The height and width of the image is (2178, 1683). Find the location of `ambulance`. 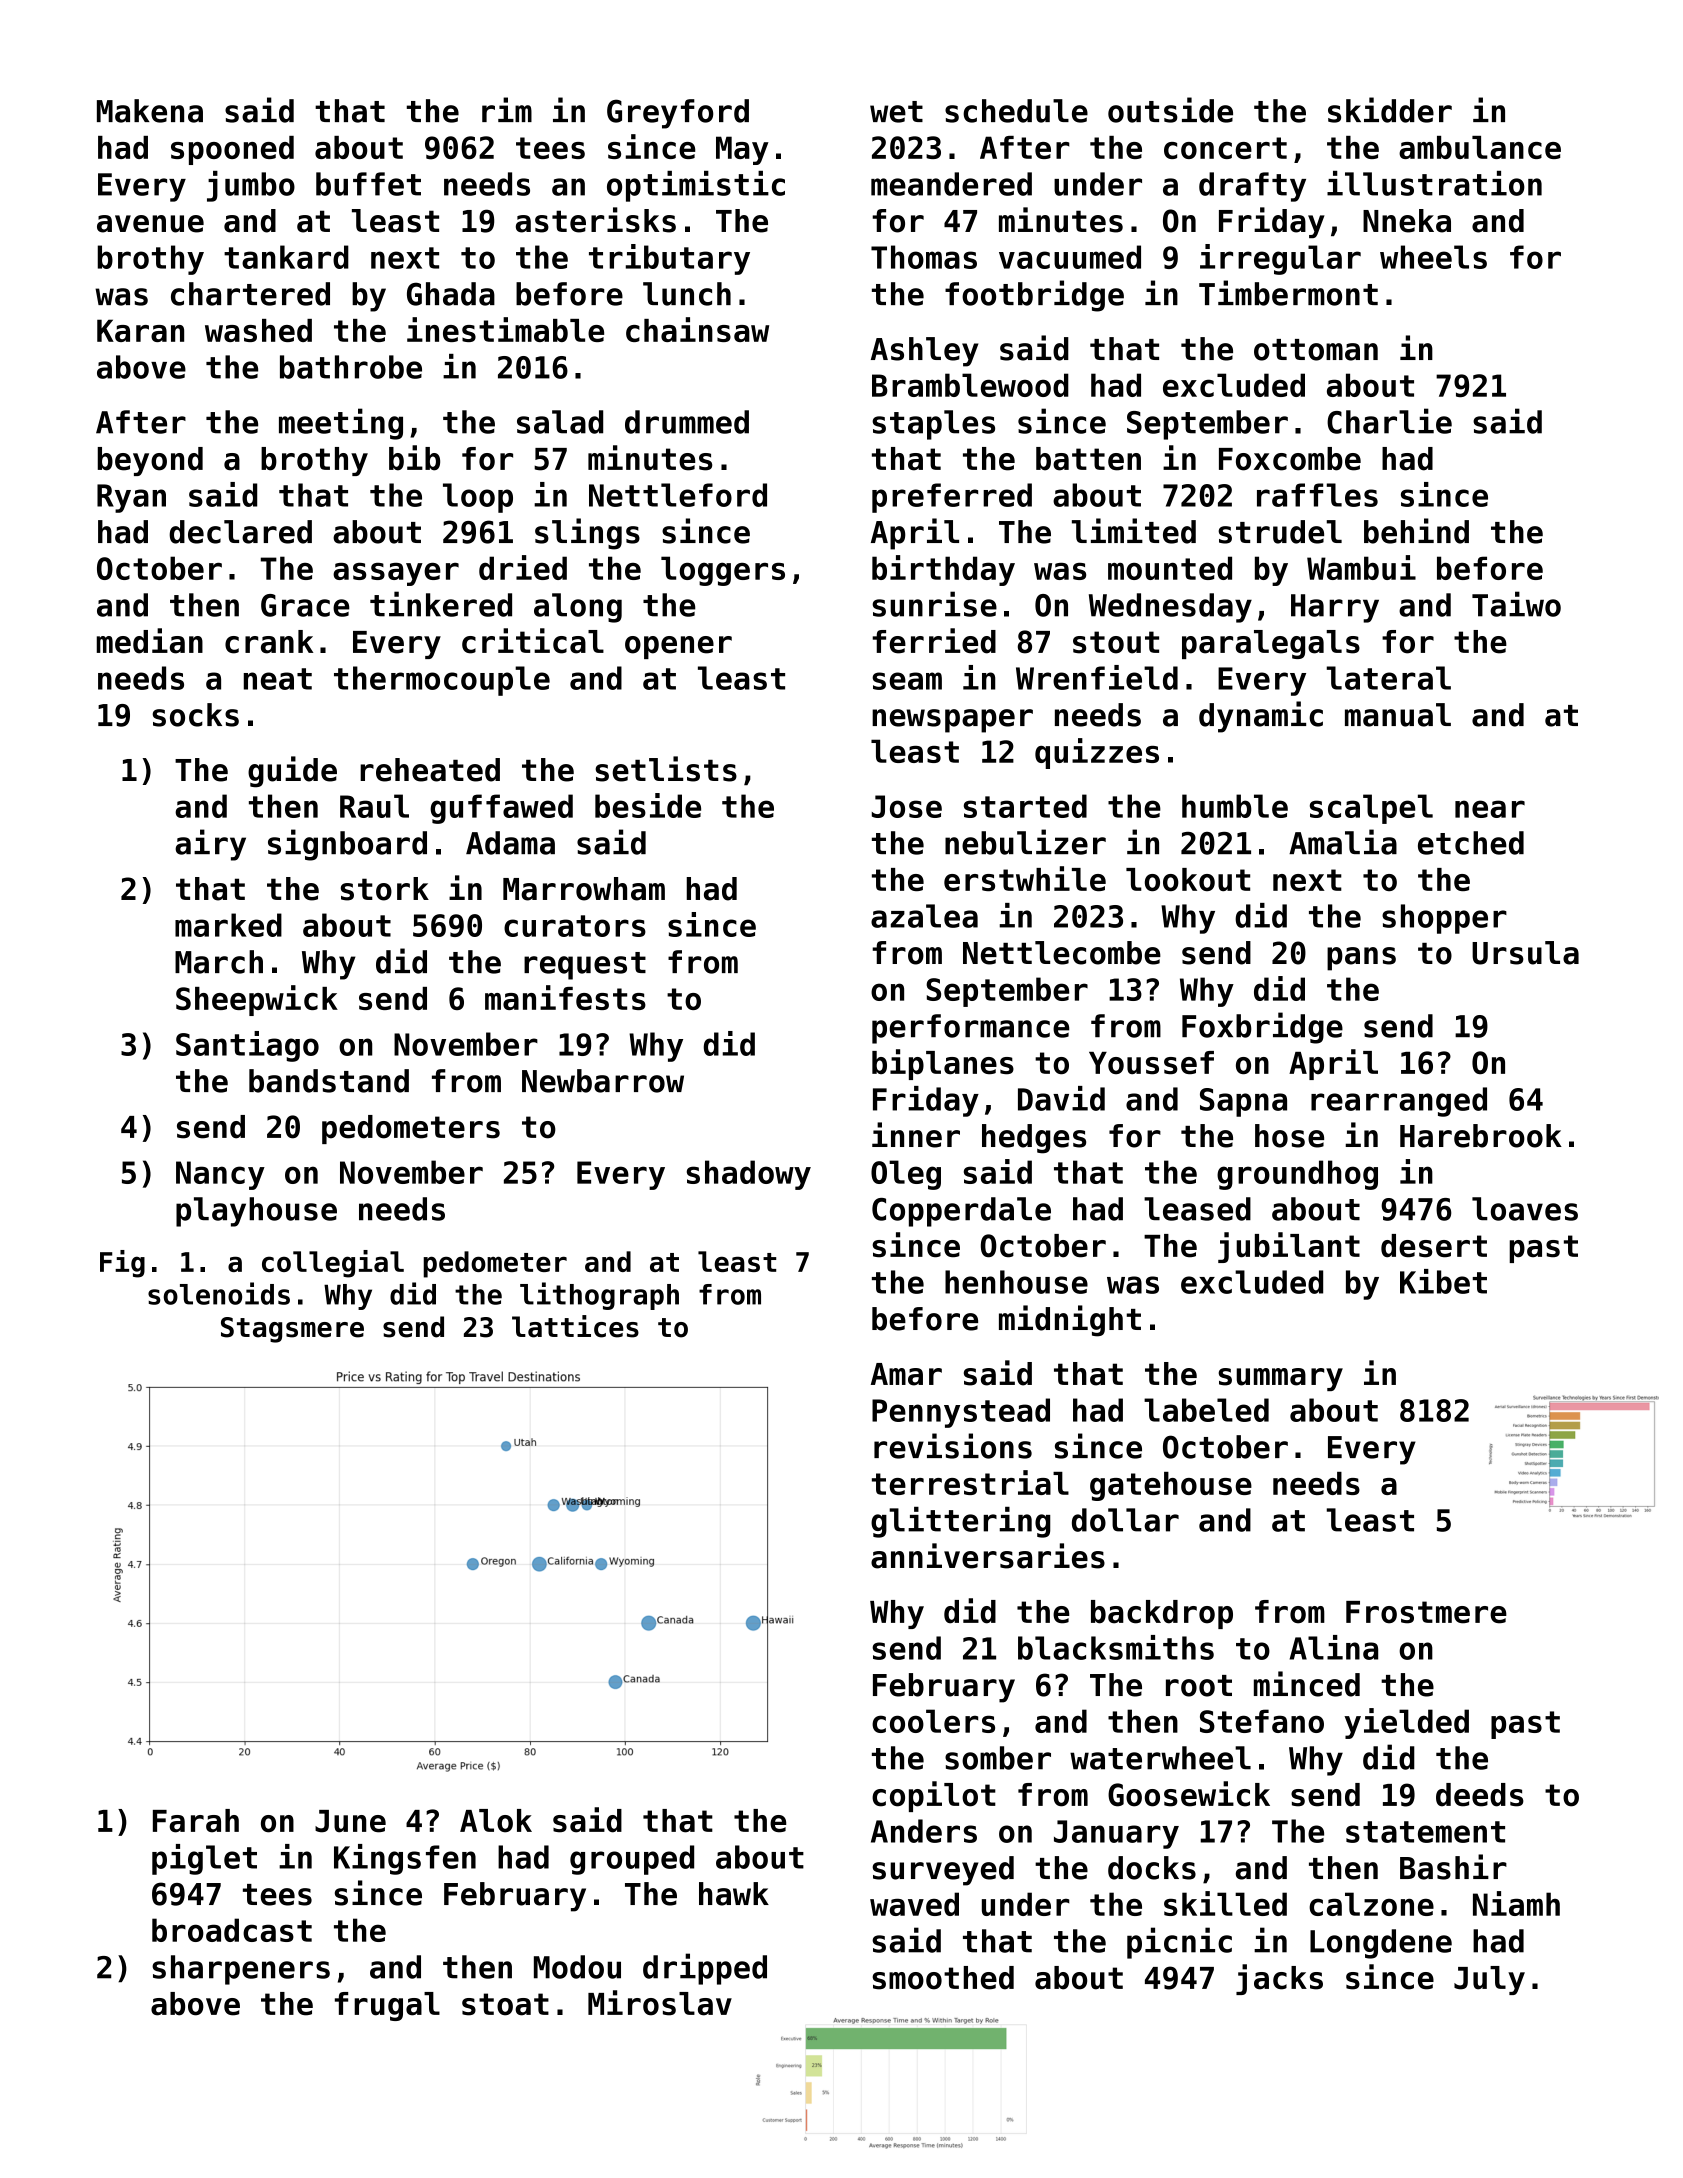

ambulance is located at coordinates (1480, 147).
